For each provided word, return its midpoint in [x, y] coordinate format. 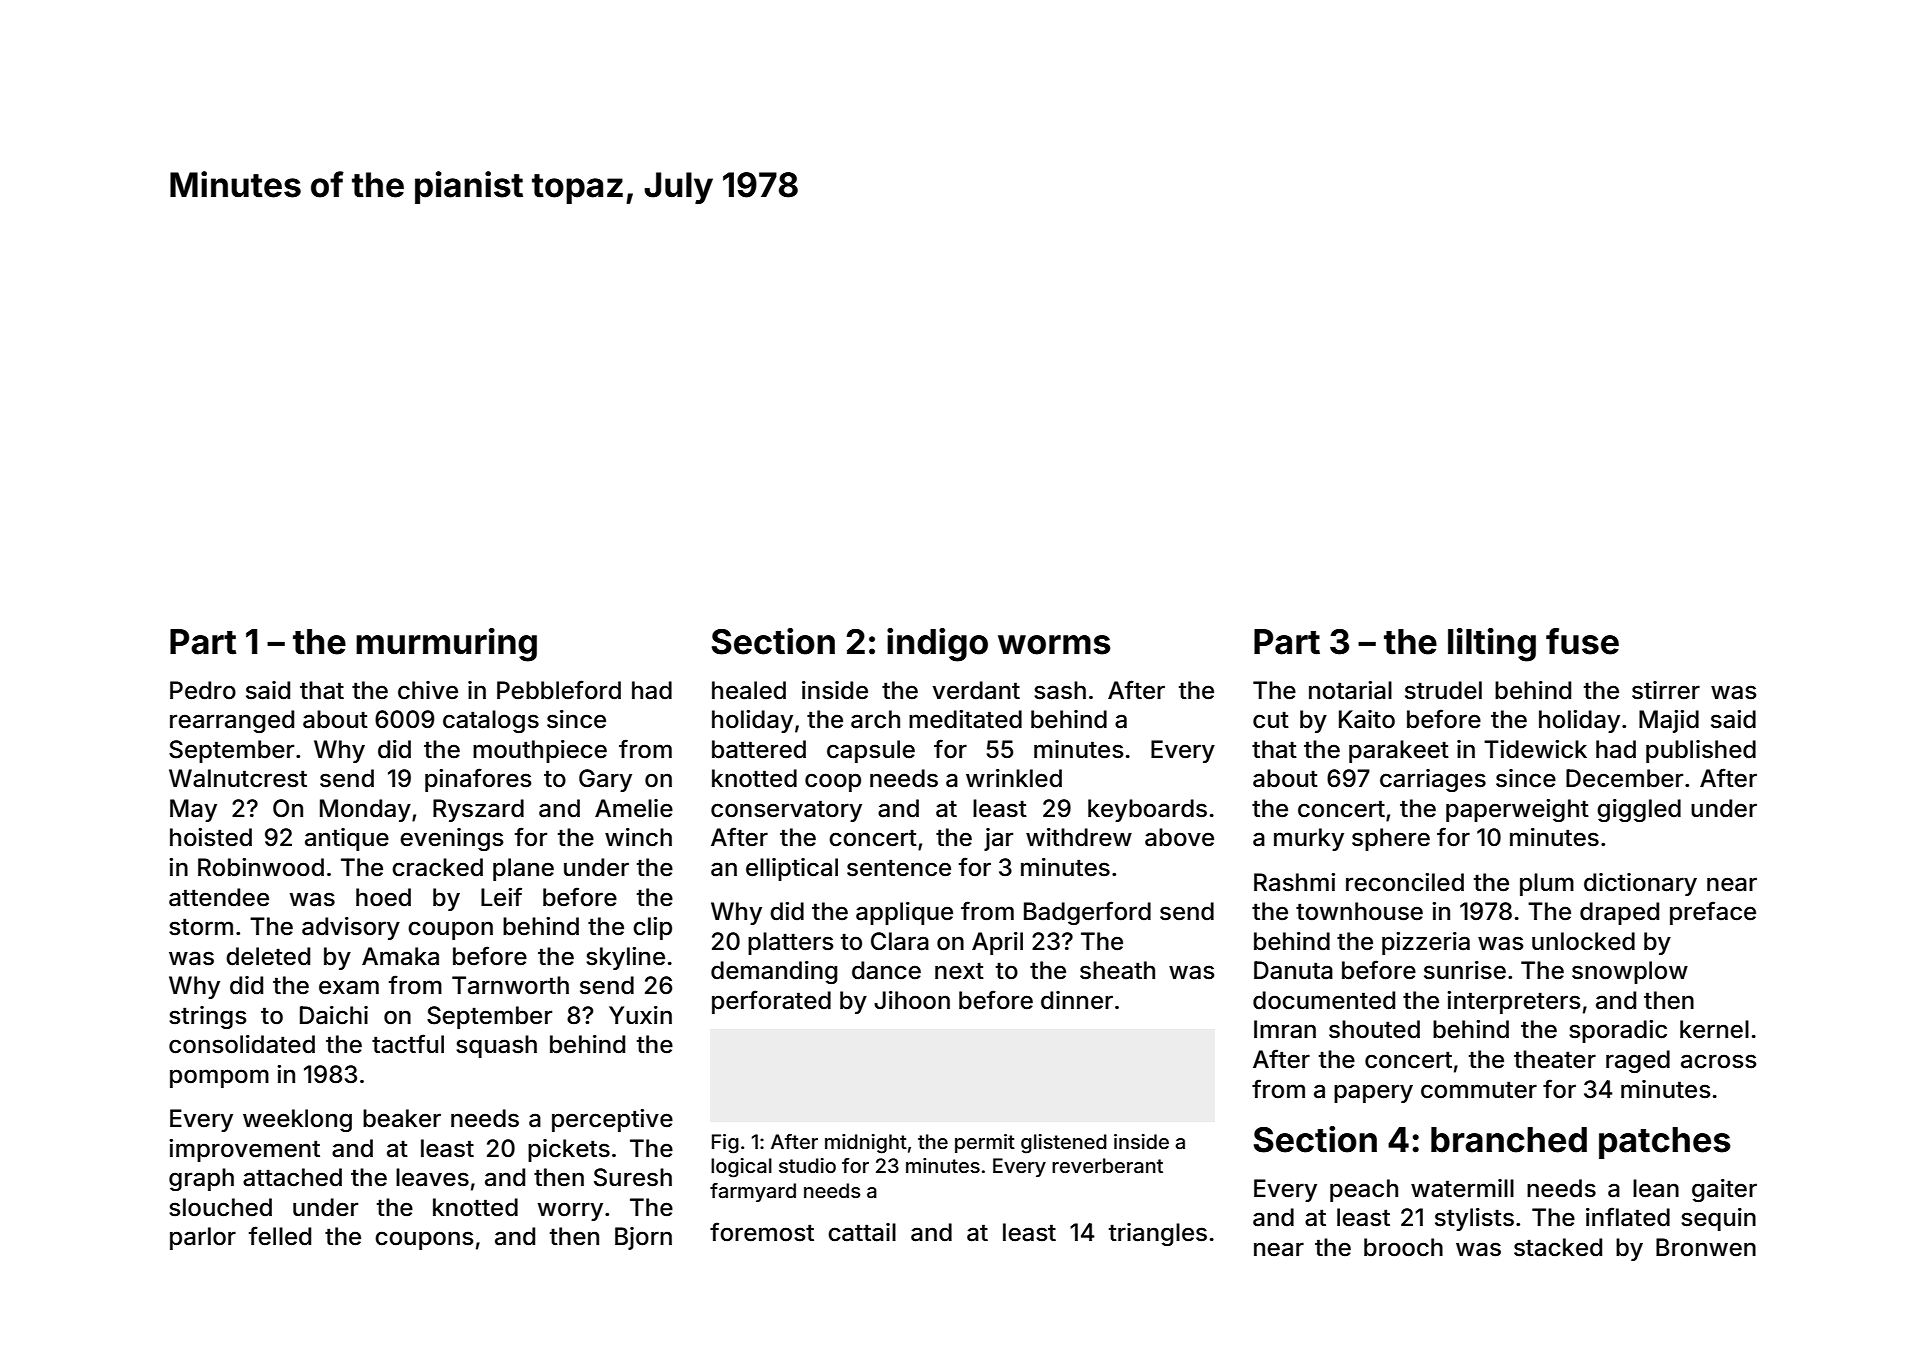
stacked [1558, 1247]
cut [1271, 720]
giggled [1639, 810]
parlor [203, 1238]
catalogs [491, 721]
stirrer [1666, 690]
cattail [862, 1232]
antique [347, 839]
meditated [965, 719]
